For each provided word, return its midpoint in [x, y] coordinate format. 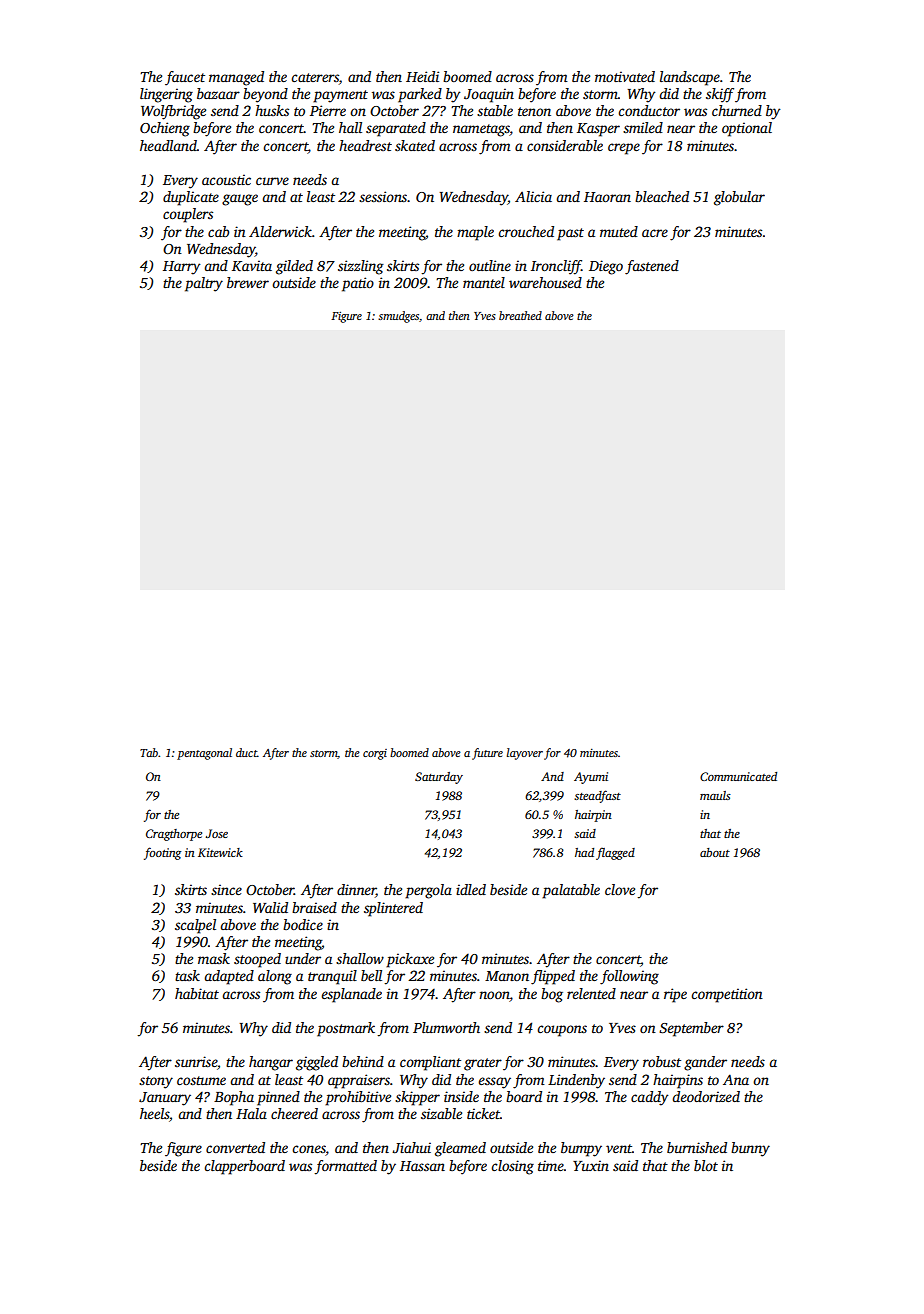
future [487, 754]
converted [235, 1147]
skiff [720, 95]
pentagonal [204, 754]
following [629, 977]
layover [525, 754]
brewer [248, 282]
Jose [217, 833]
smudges [398, 317]
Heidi [422, 76]
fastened [652, 267]
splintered [393, 909]
